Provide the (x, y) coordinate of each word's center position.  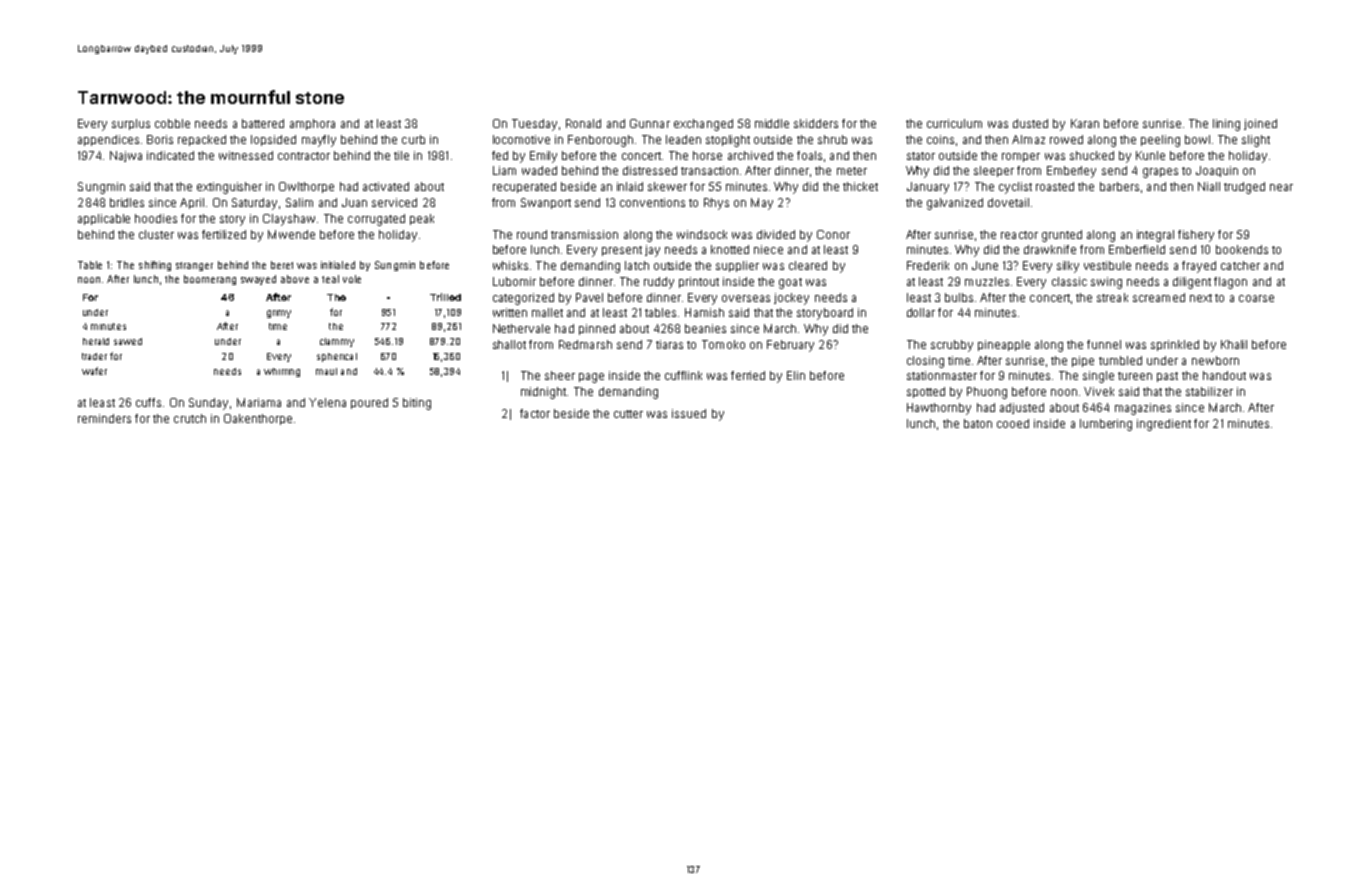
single (1098, 377)
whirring (282, 372)
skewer (667, 186)
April (192, 203)
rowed (1066, 139)
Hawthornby (939, 409)
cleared (808, 265)
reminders (104, 418)
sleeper (994, 171)
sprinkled (1175, 345)
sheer (560, 375)
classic (1069, 281)
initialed (338, 265)
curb (413, 139)
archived (750, 155)
